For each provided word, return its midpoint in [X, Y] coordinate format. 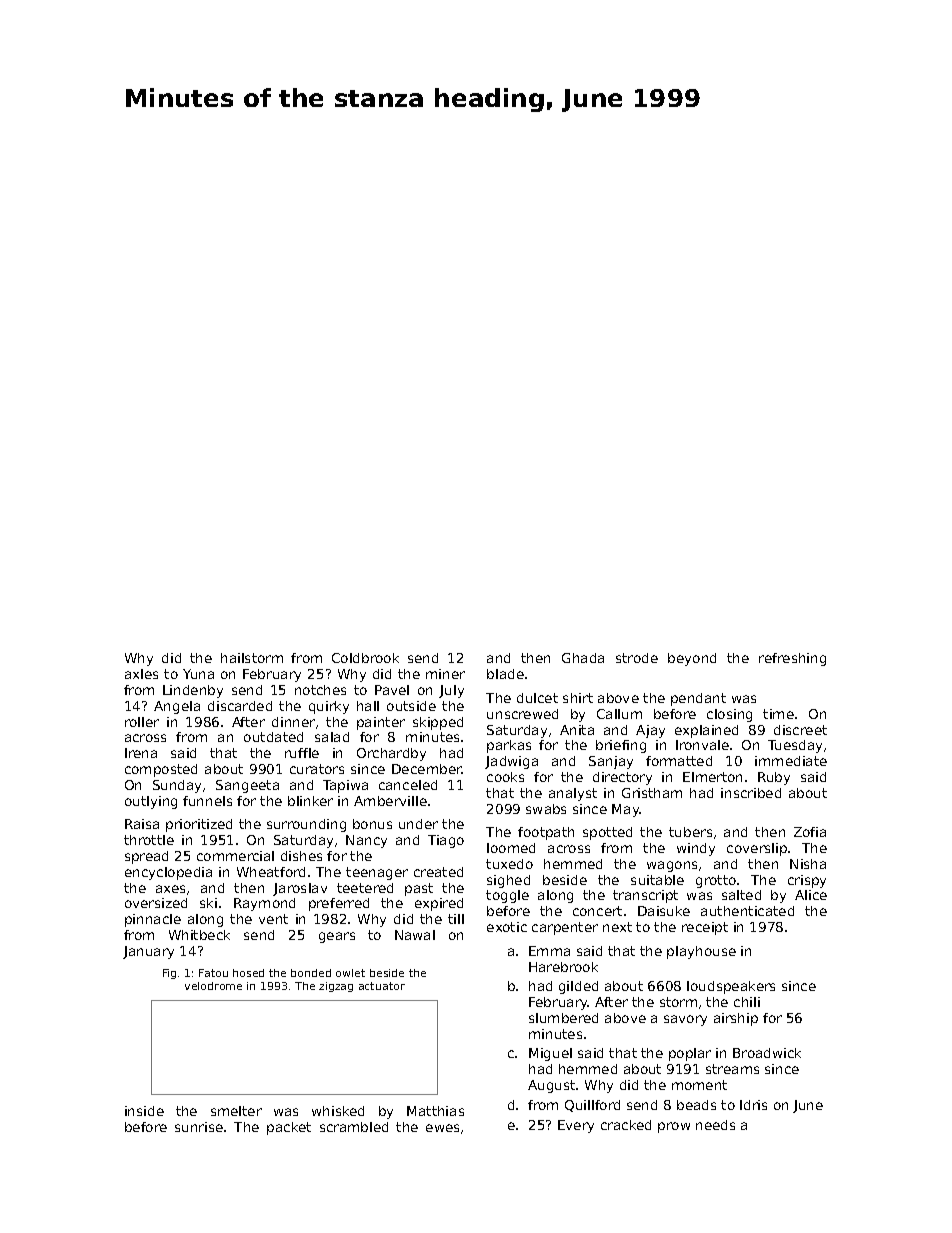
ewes [442, 1128]
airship [736, 1019]
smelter [236, 1111]
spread [146, 857]
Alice [811, 895]
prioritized [199, 825]
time [778, 714]
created [438, 872]
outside [411, 706]
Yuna [198, 674]
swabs [546, 809]
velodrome [213, 986]
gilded [578, 987]
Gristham [652, 793]
